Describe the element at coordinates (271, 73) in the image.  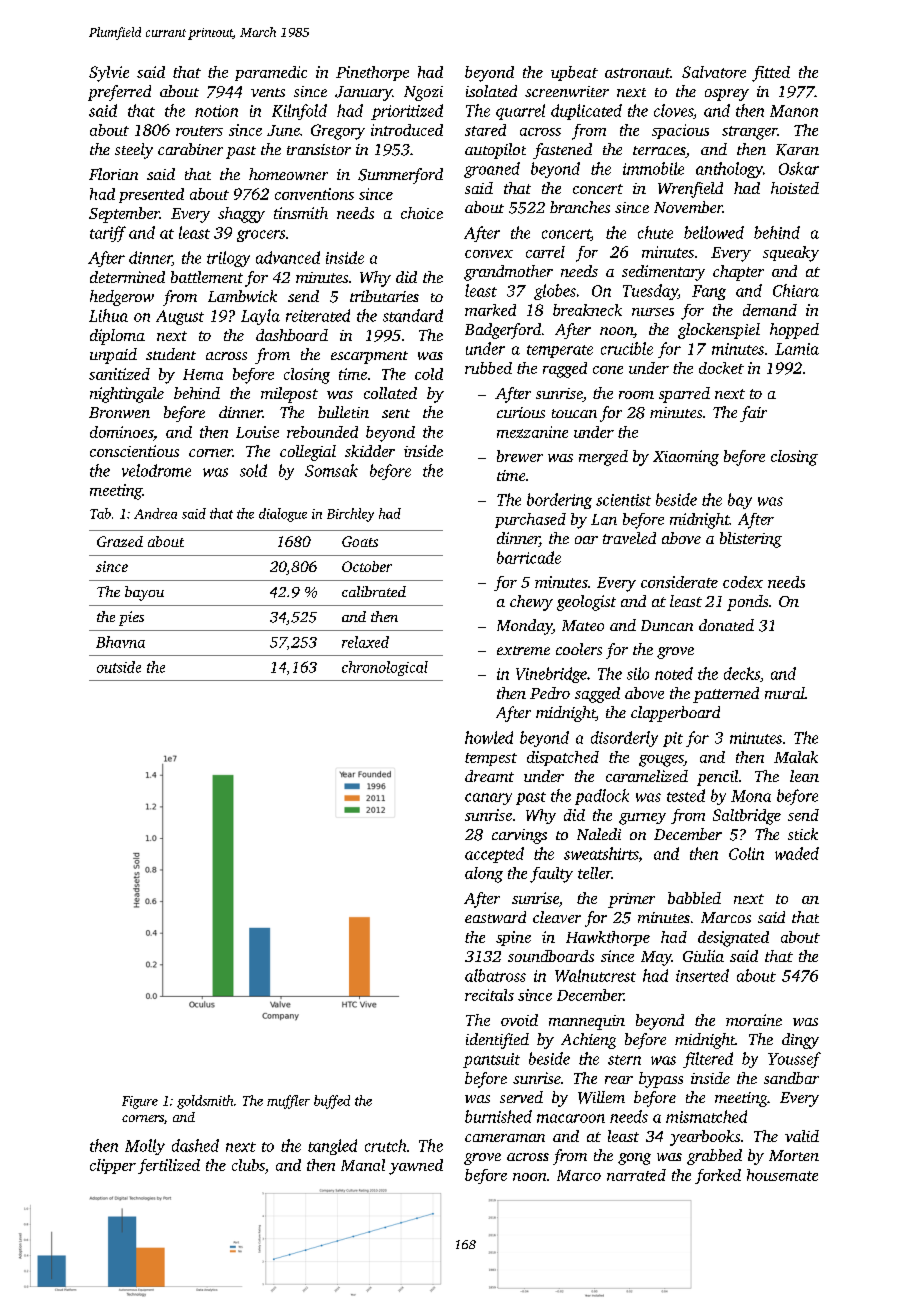
I see `paramedic` at that location.
